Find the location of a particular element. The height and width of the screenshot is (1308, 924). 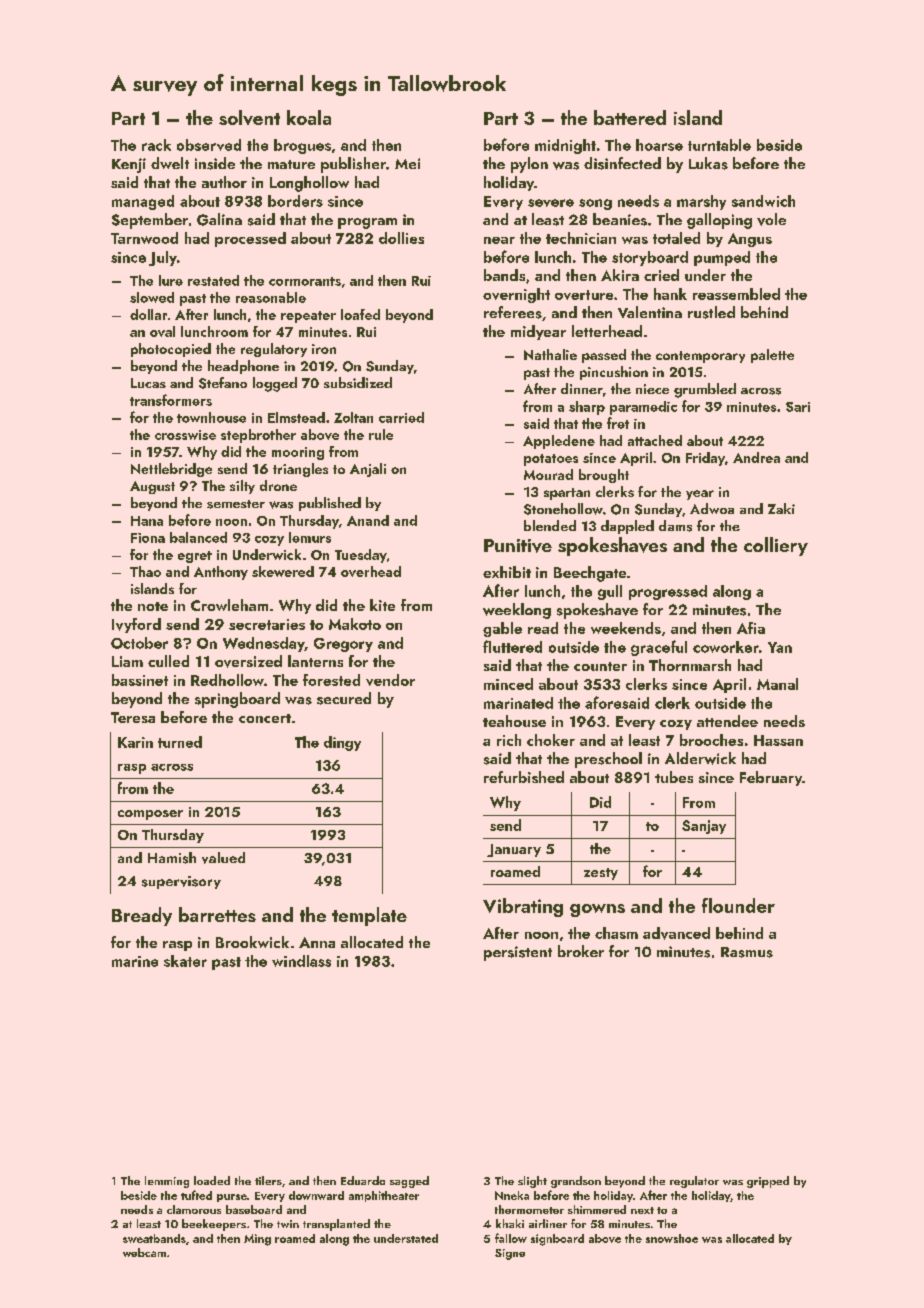

rack is located at coordinates (156, 145).
